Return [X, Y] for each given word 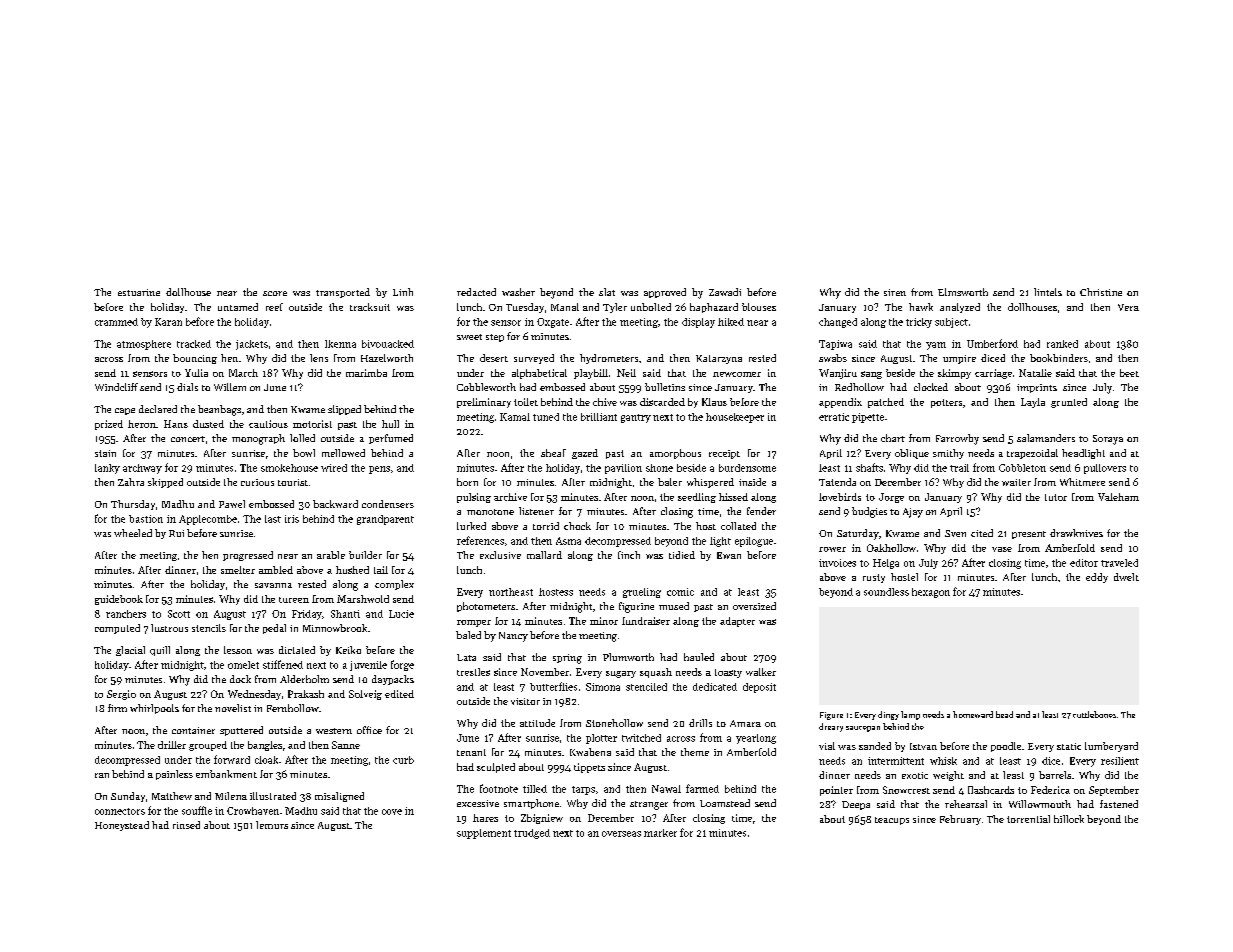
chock [577, 526]
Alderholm [304, 679]
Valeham [1118, 497]
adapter [737, 622]
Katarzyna [719, 359]
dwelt [1126, 577]
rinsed [186, 825]
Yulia [196, 373]
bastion [146, 519]
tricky [919, 323]
